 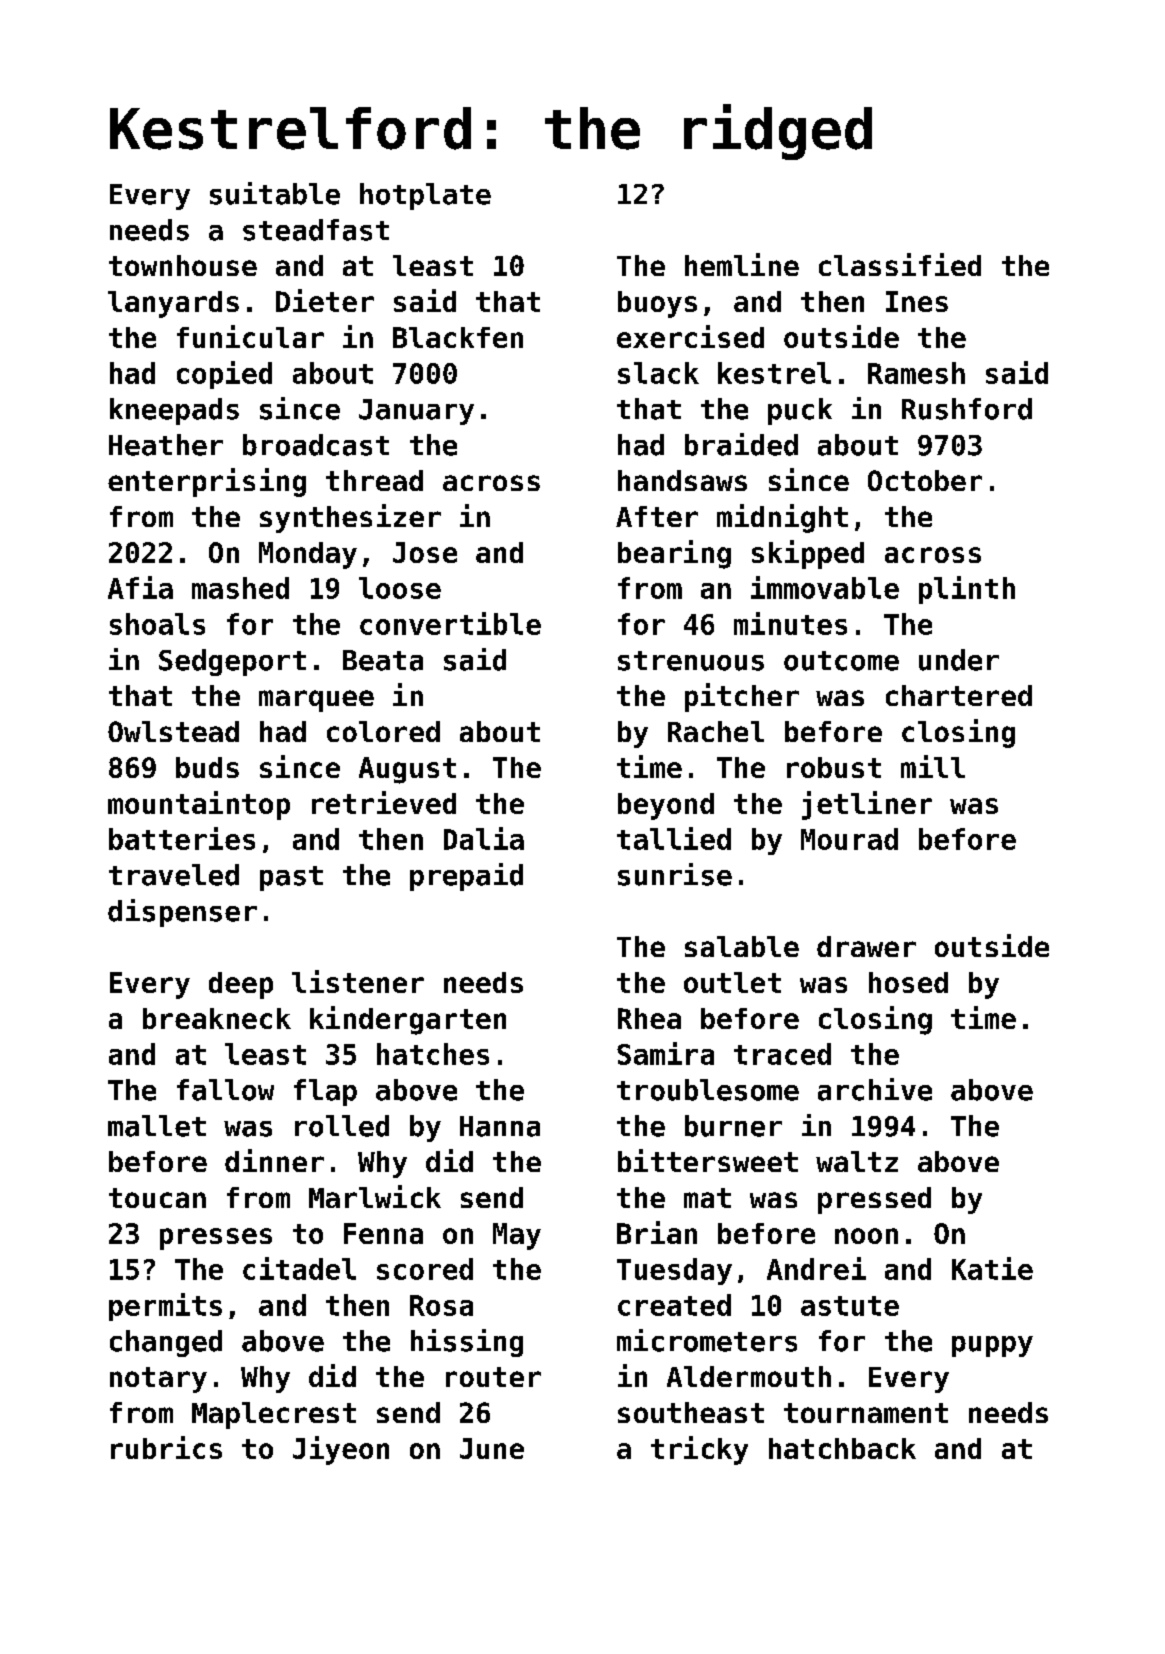 I want to click on buoys, so click(x=657, y=304).
